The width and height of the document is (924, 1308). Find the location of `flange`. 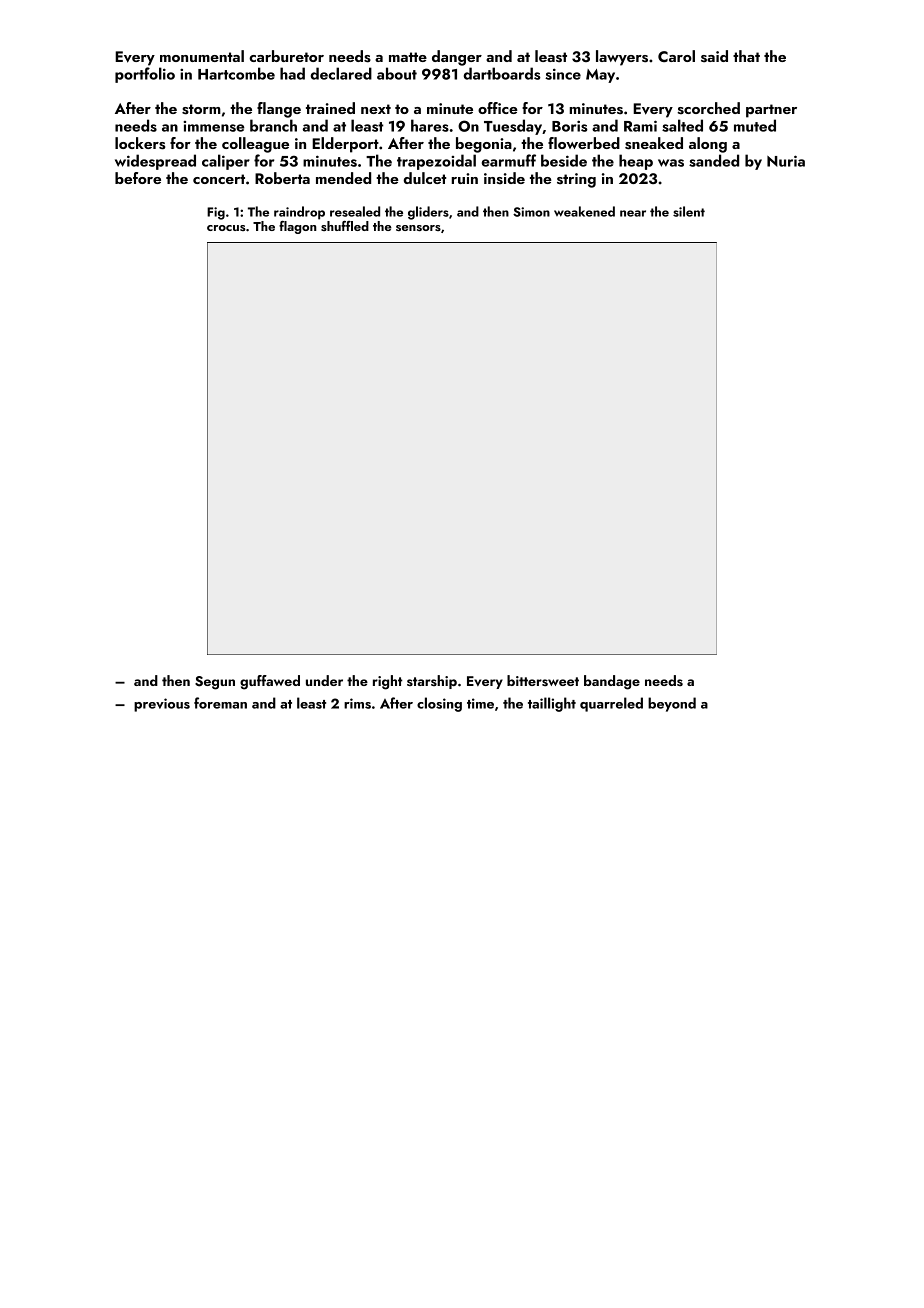

flange is located at coordinates (279, 110).
